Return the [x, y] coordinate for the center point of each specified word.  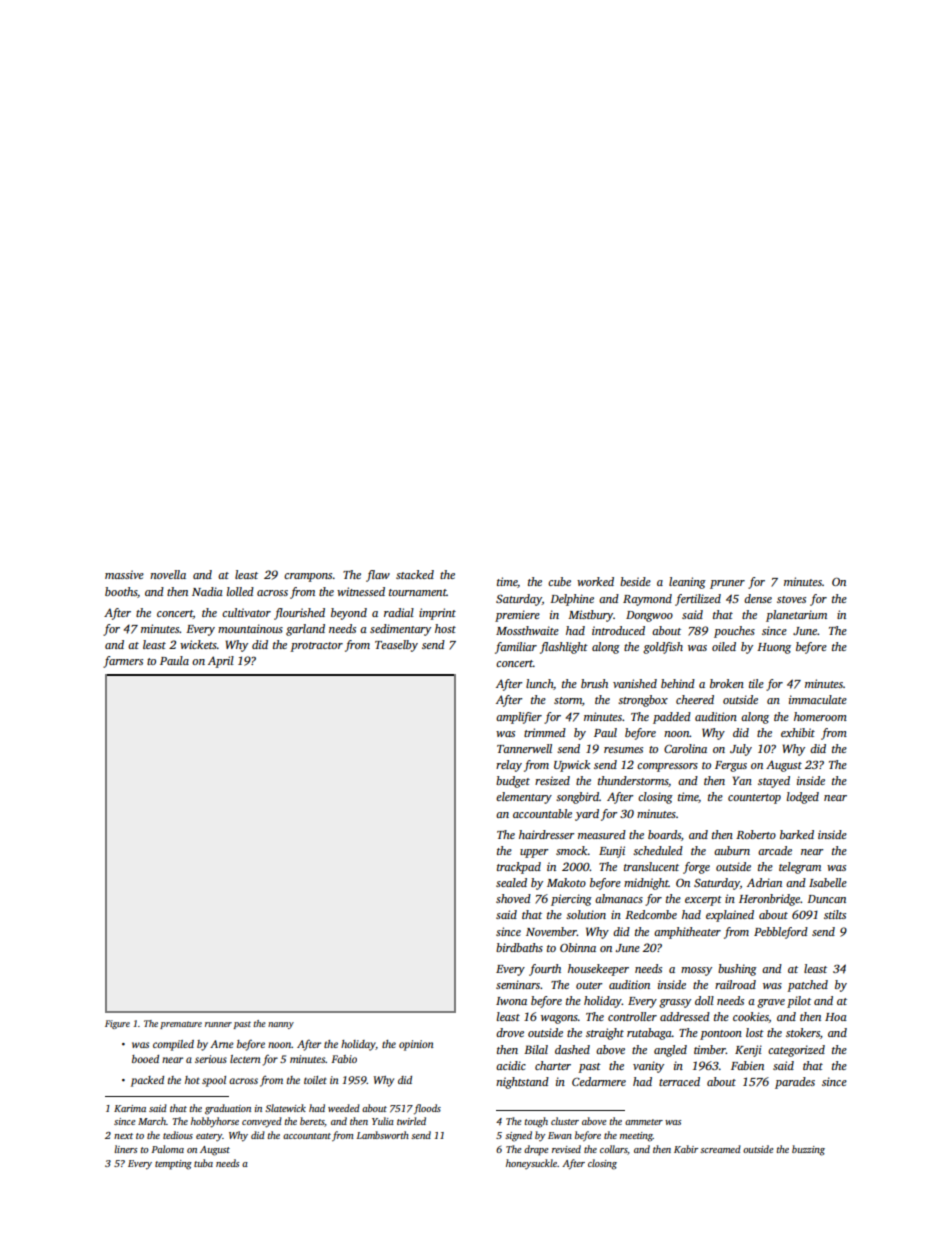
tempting [173, 1165]
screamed [720, 1149]
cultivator [246, 612]
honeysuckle [531, 1164]
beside [635, 581]
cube [559, 581]
